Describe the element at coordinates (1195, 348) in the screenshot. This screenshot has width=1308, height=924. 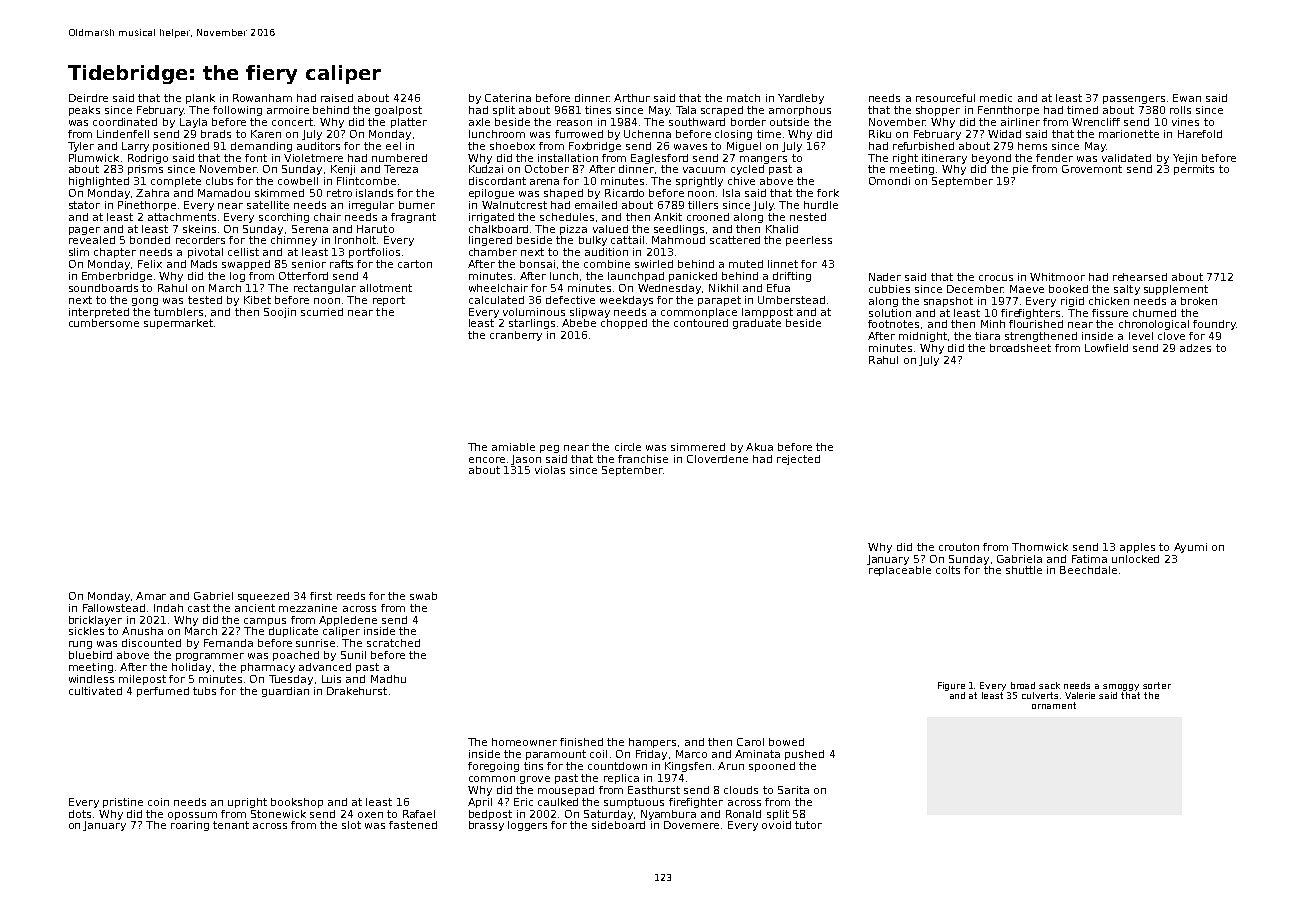
I see `adzes` at that location.
